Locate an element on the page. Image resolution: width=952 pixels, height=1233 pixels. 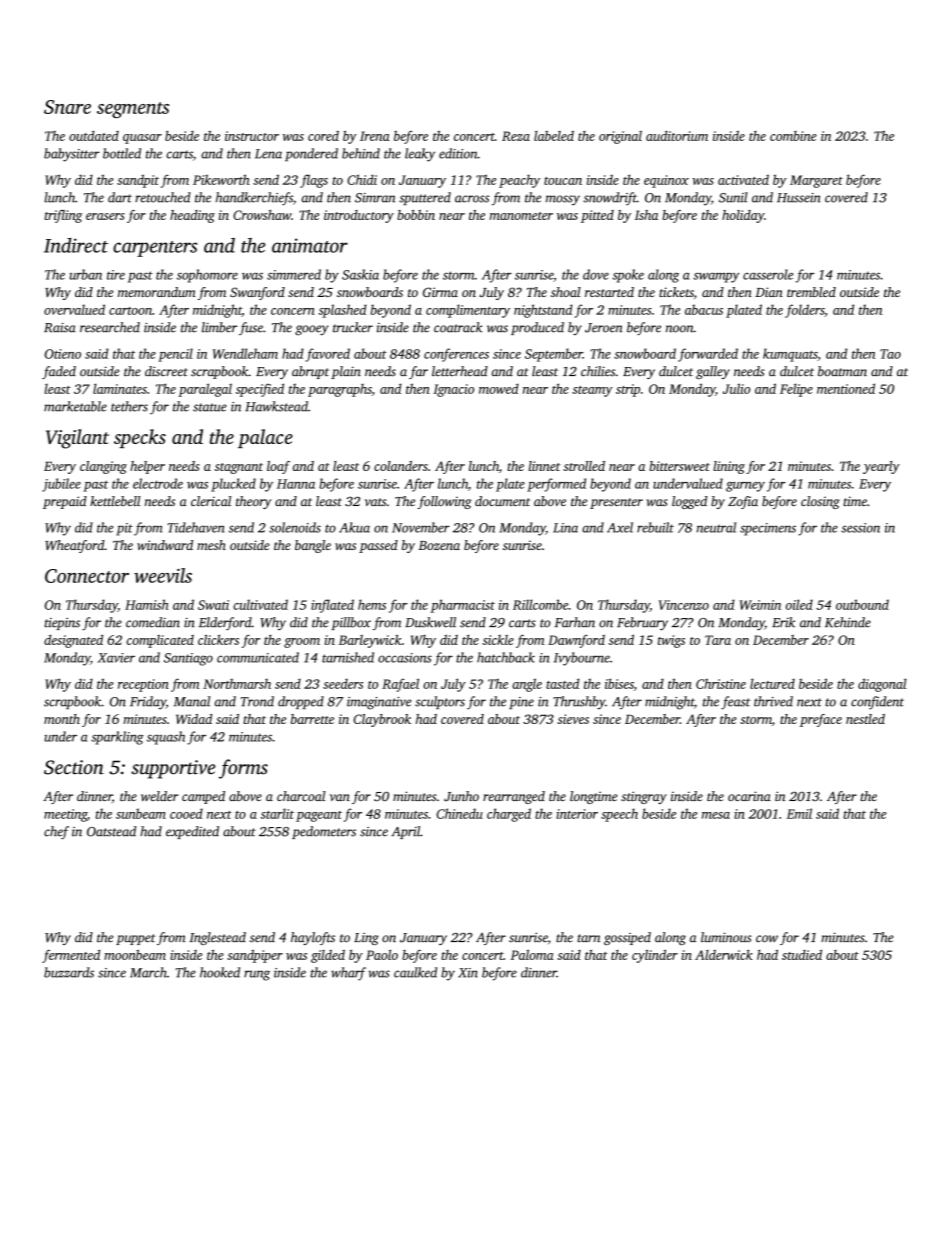
segments is located at coordinates (133, 110).
